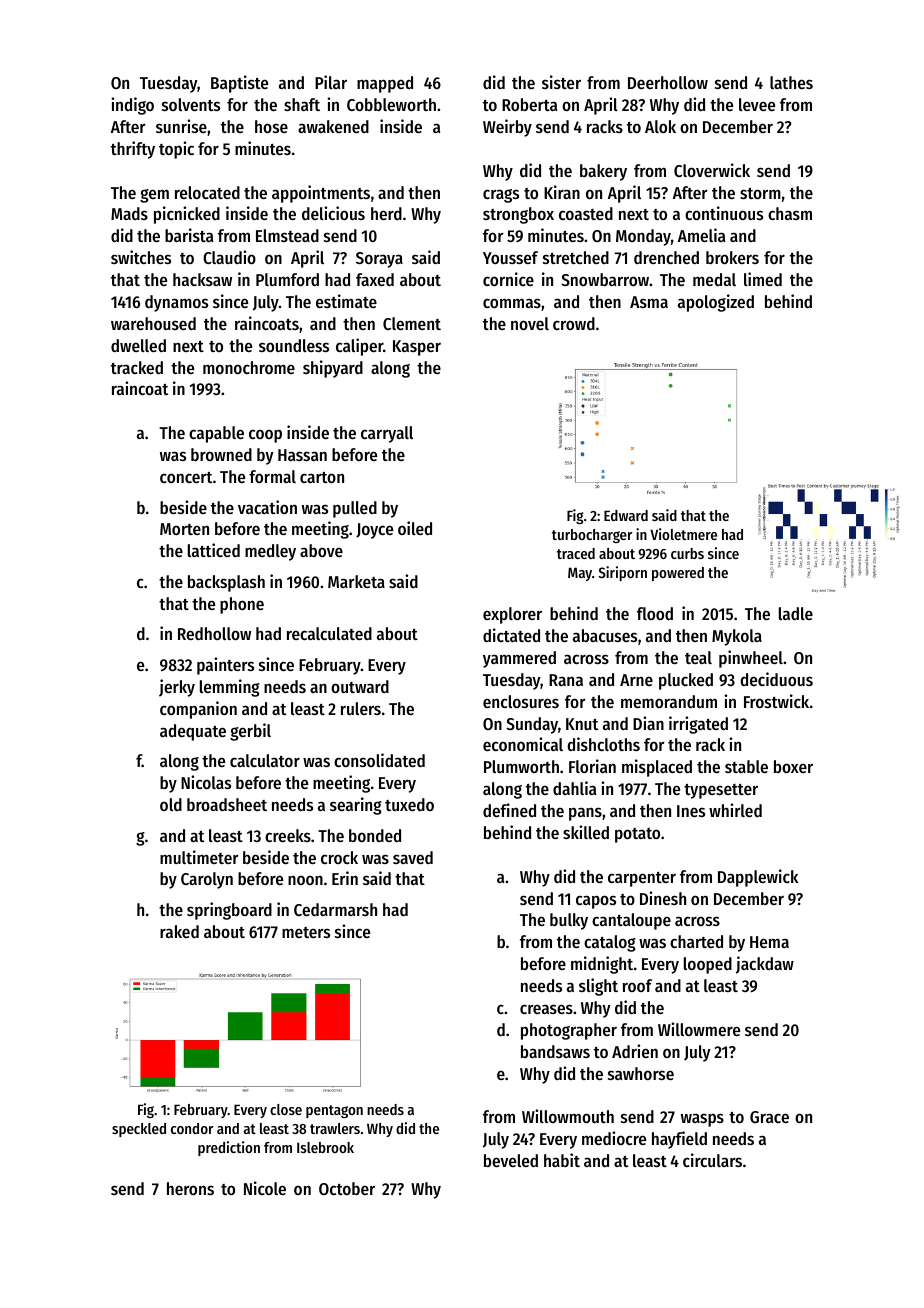 The height and width of the image is (1308, 924). Describe the element at coordinates (507, 128) in the image. I see `Weirby` at that location.
